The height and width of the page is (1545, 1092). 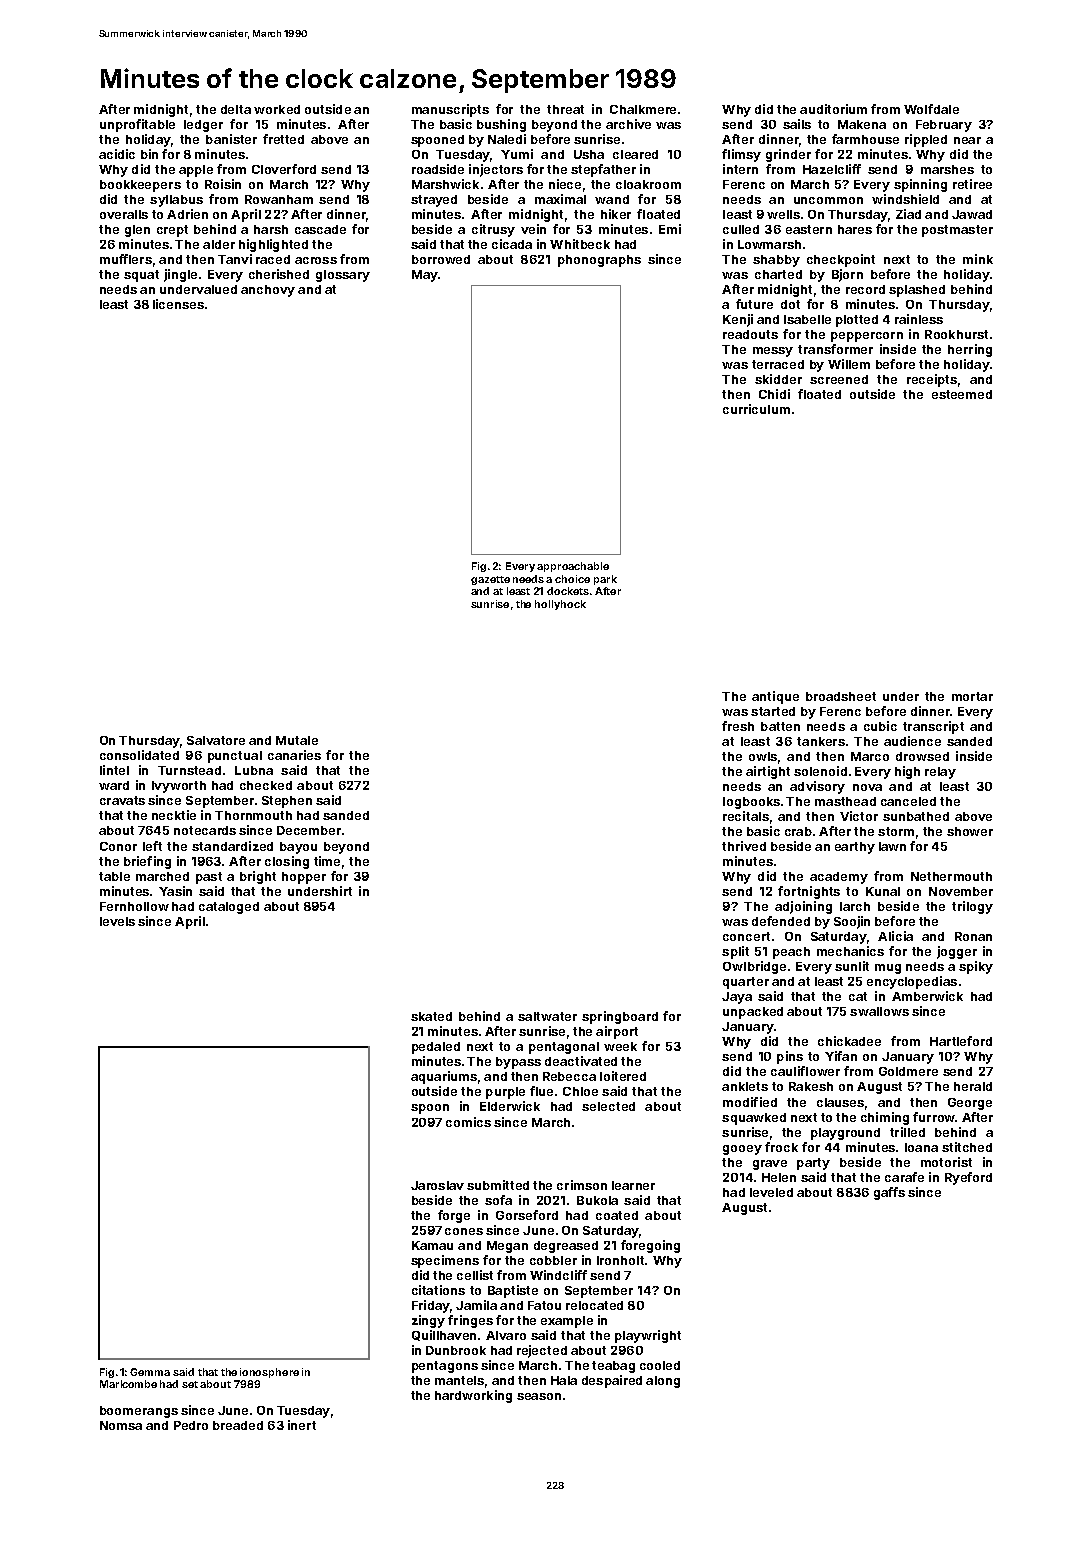 I want to click on springboard, so click(x=620, y=1017).
